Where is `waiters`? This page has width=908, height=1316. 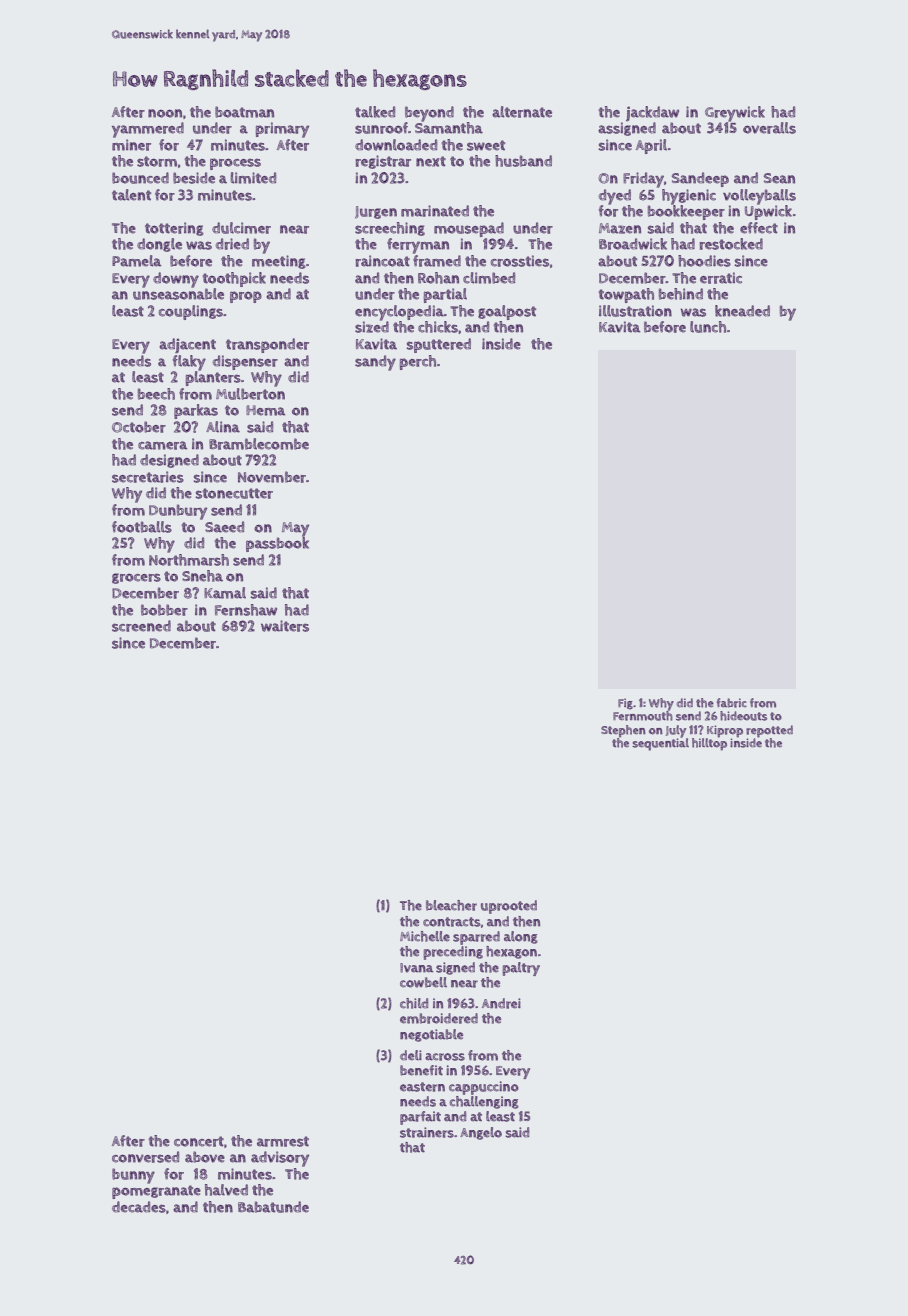
waiters is located at coordinates (285, 626).
